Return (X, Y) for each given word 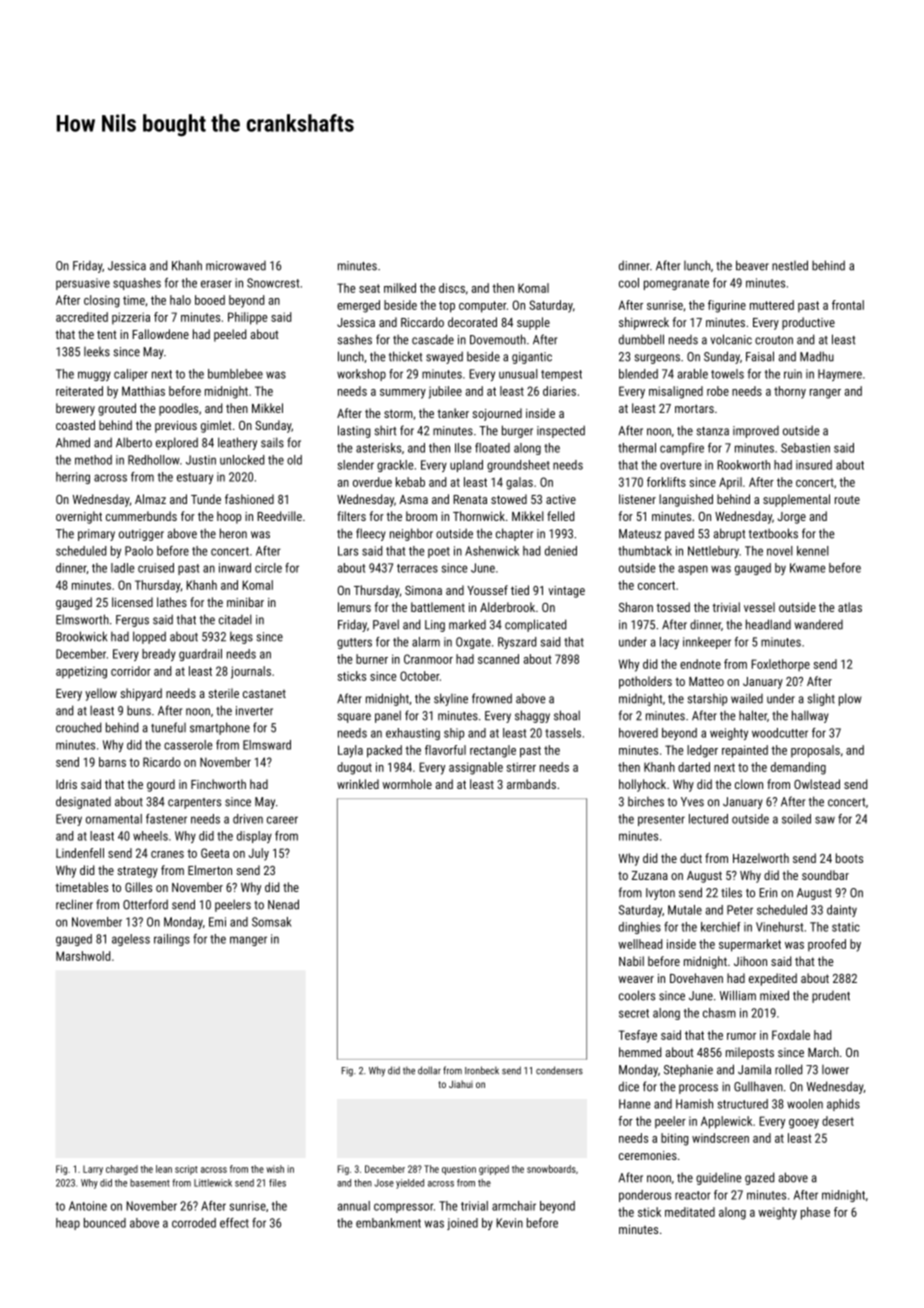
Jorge (792, 518)
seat (369, 288)
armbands (531, 784)
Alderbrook (507, 607)
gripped (494, 1170)
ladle (122, 568)
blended (638, 374)
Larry (93, 1170)
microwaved (236, 266)
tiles (731, 892)
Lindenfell (80, 853)
